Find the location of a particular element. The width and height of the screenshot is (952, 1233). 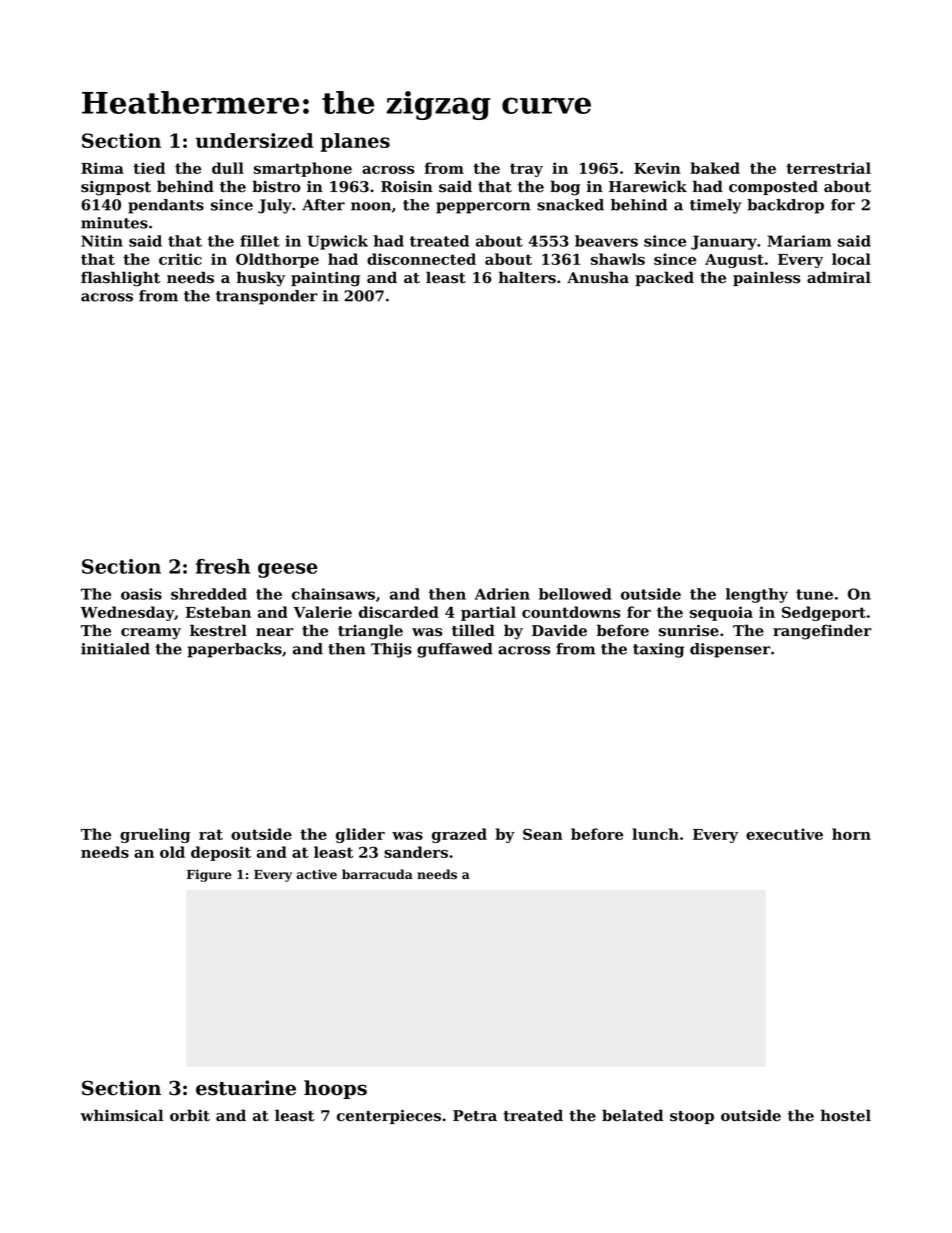

transponder is located at coordinates (266, 297).
